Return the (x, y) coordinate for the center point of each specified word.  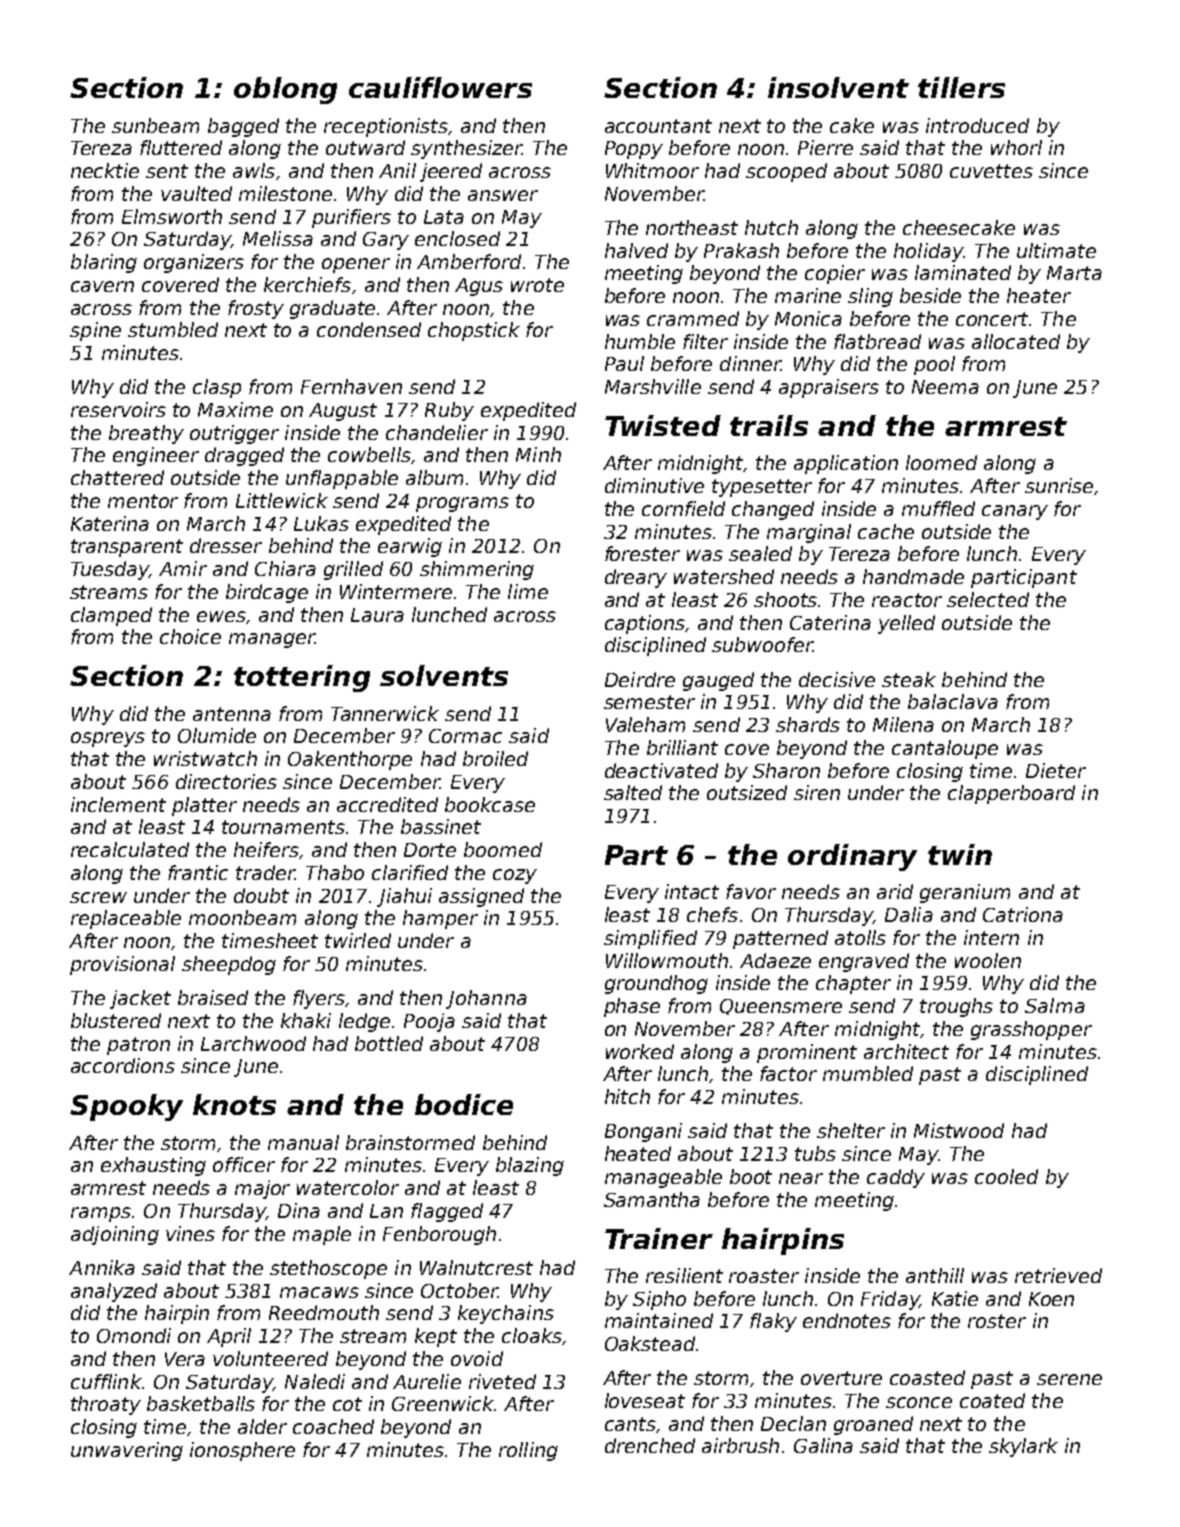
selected (988, 599)
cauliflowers (440, 87)
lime (528, 591)
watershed (724, 576)
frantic (198, 872)
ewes (221, 616)
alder (262, 1426)
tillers (961, 87)
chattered (117, 477)
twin (960, 854)
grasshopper (1031, 1030)
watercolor (348, 1187)
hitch (627, 1096)
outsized (747, 792)
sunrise (1059, 485)
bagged (243, 127)
